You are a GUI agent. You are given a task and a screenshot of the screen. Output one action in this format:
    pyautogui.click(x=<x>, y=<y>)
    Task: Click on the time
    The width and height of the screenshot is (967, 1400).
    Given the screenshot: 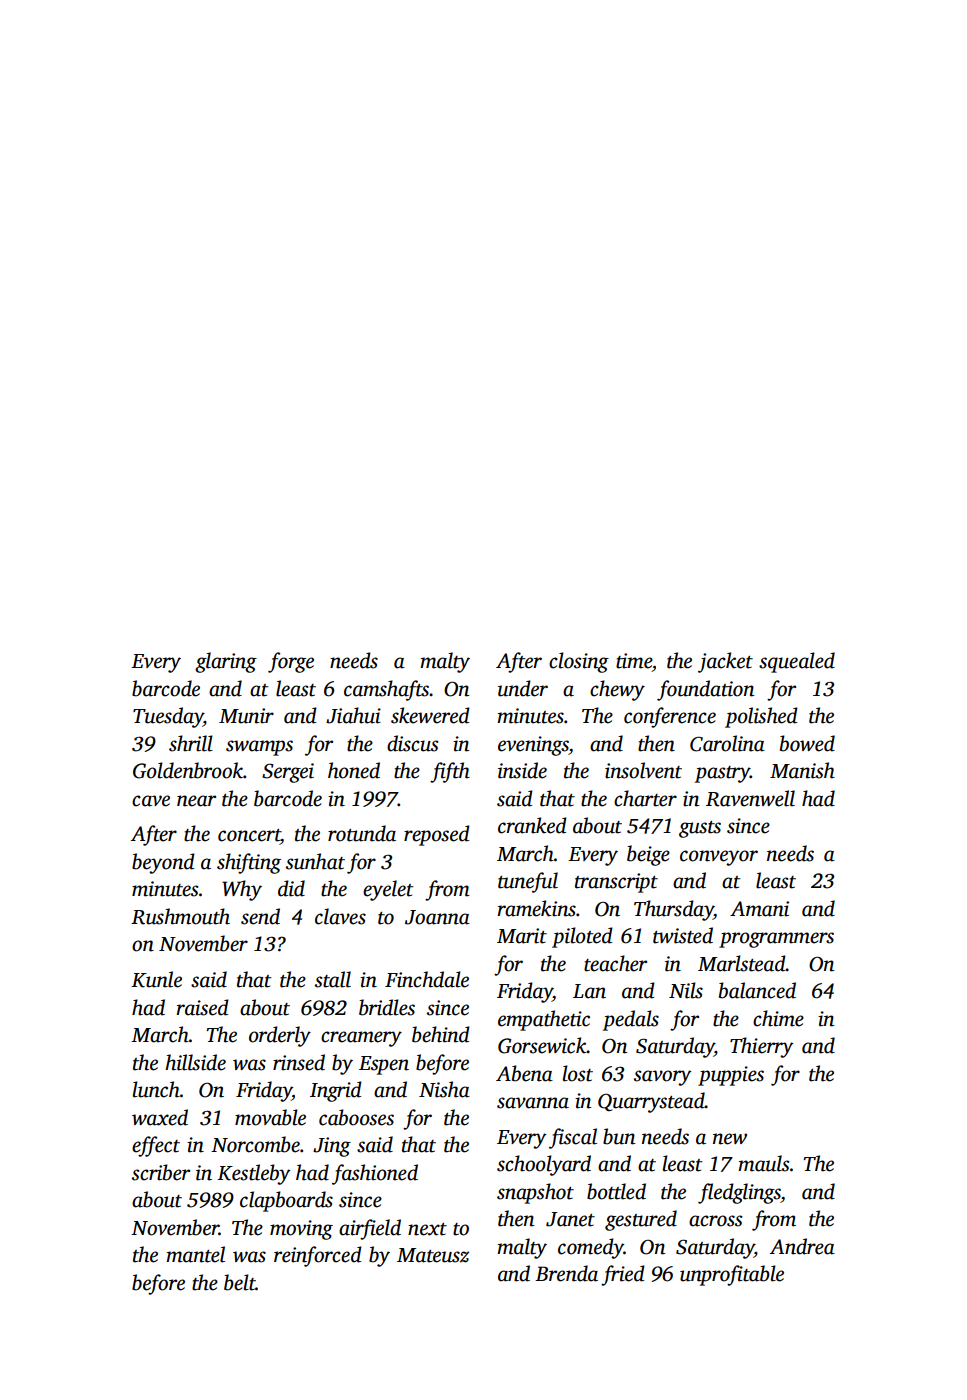 What is the action you would take?
    pyautogui.click(x=634, y=661)
